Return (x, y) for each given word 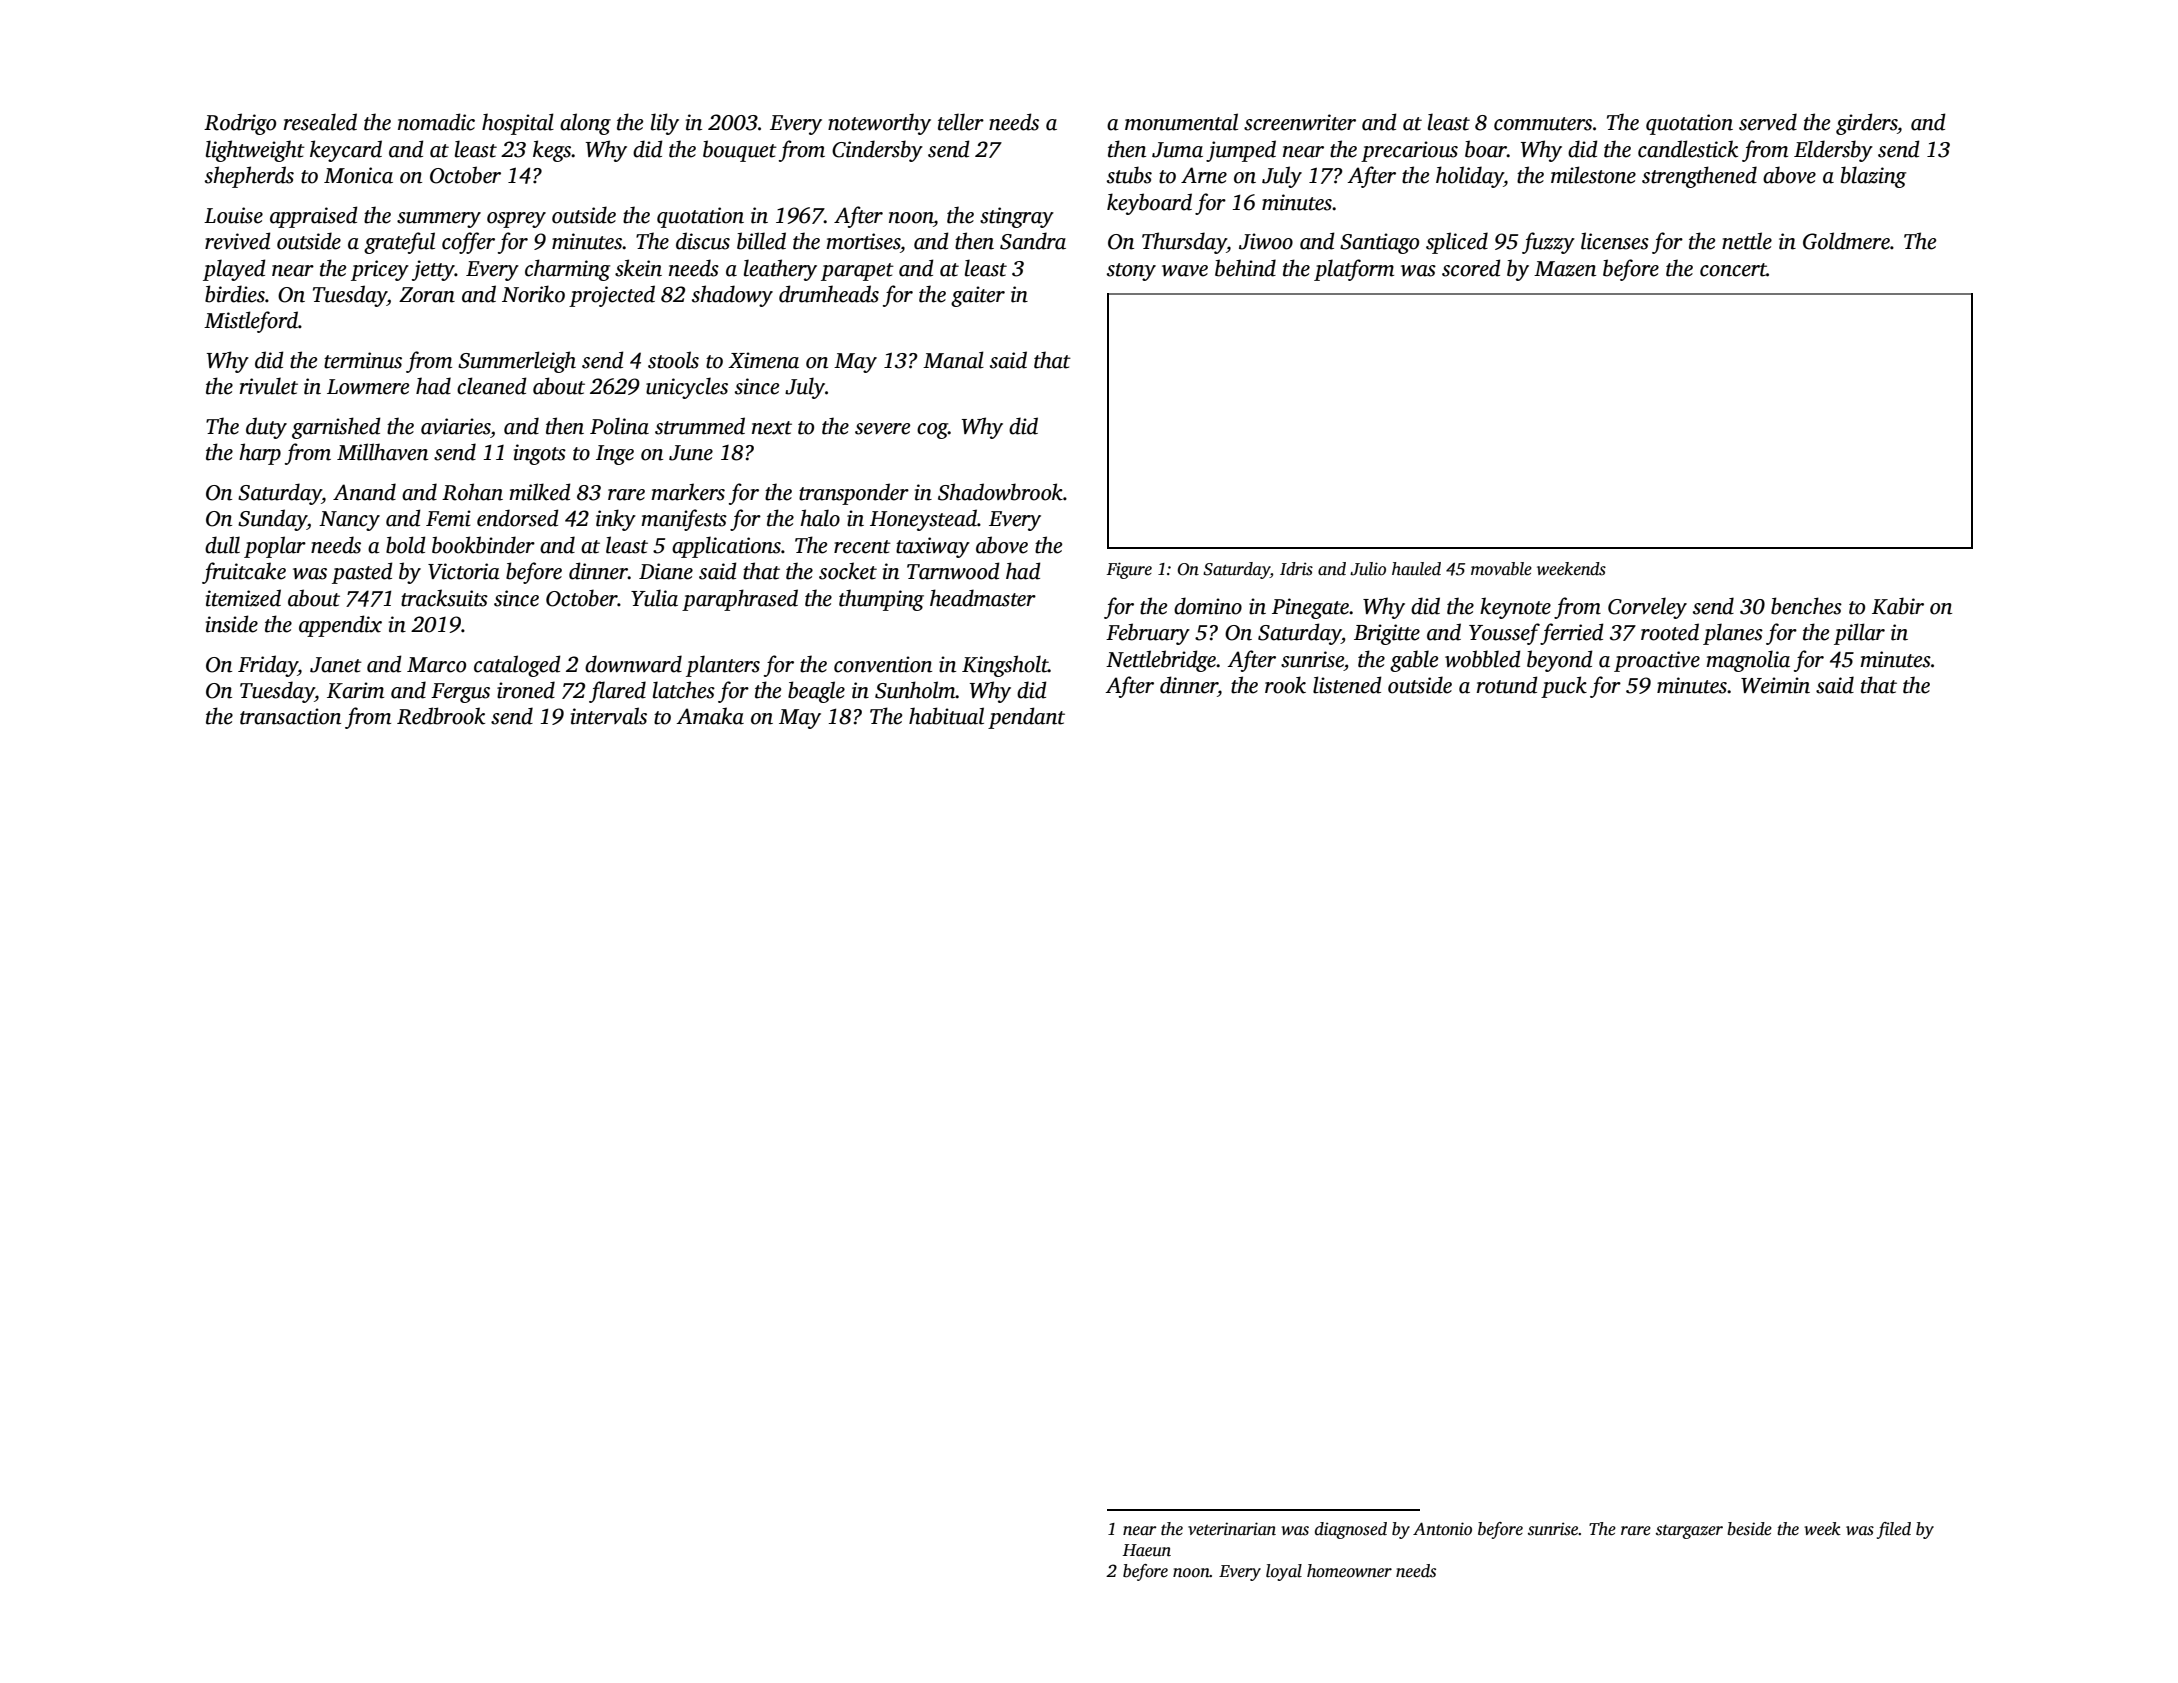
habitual (946, 716)
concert (1733, 270)
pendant (1026, 718)
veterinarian (1232, 1529)
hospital (518, 124)
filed (1894, 1530)
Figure (1129, 570)
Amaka (710, 716)
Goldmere (1846, 241)
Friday (268, 666)
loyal (1284, 1572)
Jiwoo (1266, 241)
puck (1564, 687)
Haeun (1146, 1550)
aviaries (456, 426)
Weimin (1775, 685)
